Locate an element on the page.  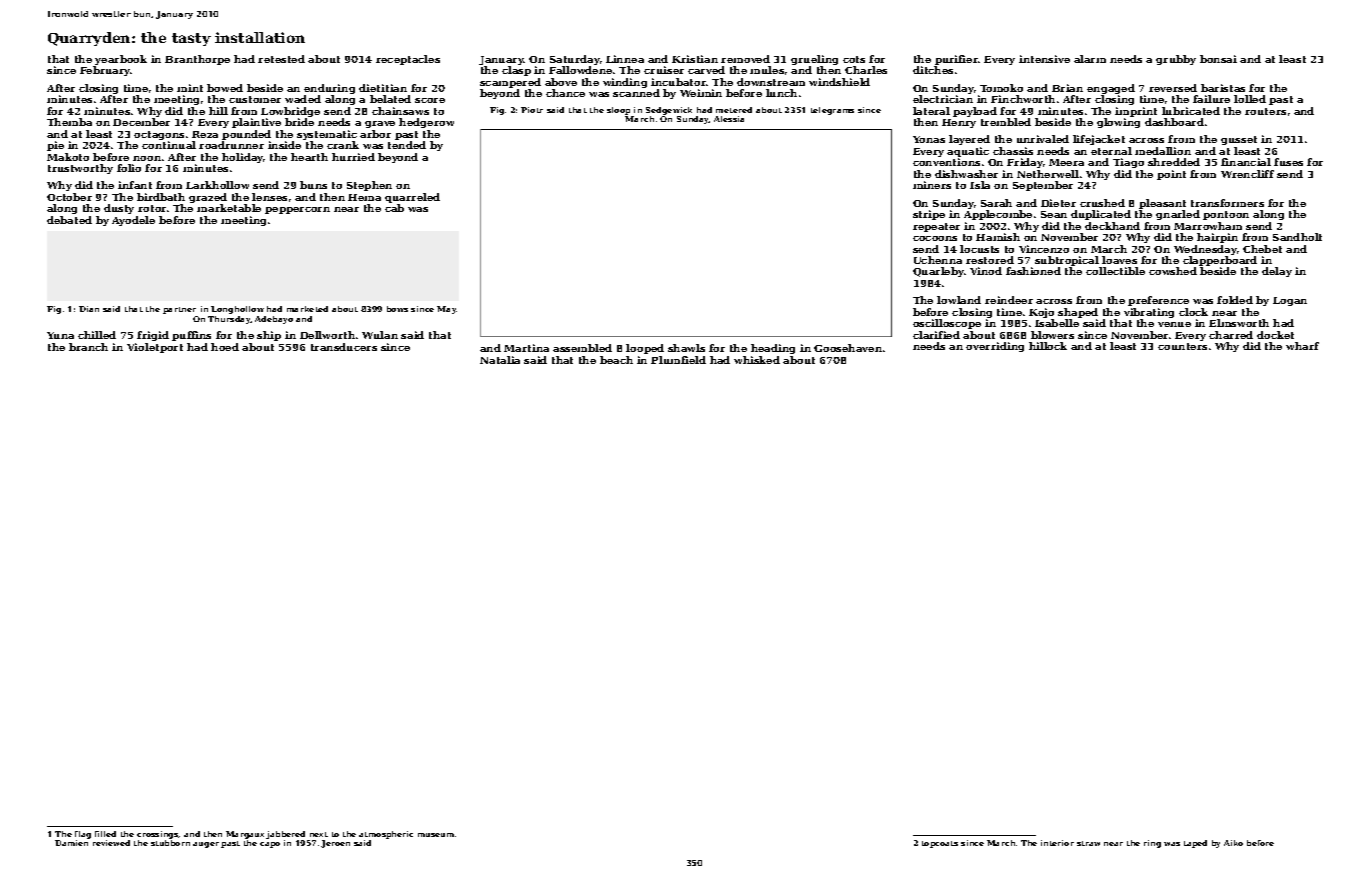
yearbook is located at coordinates (121, 60).
